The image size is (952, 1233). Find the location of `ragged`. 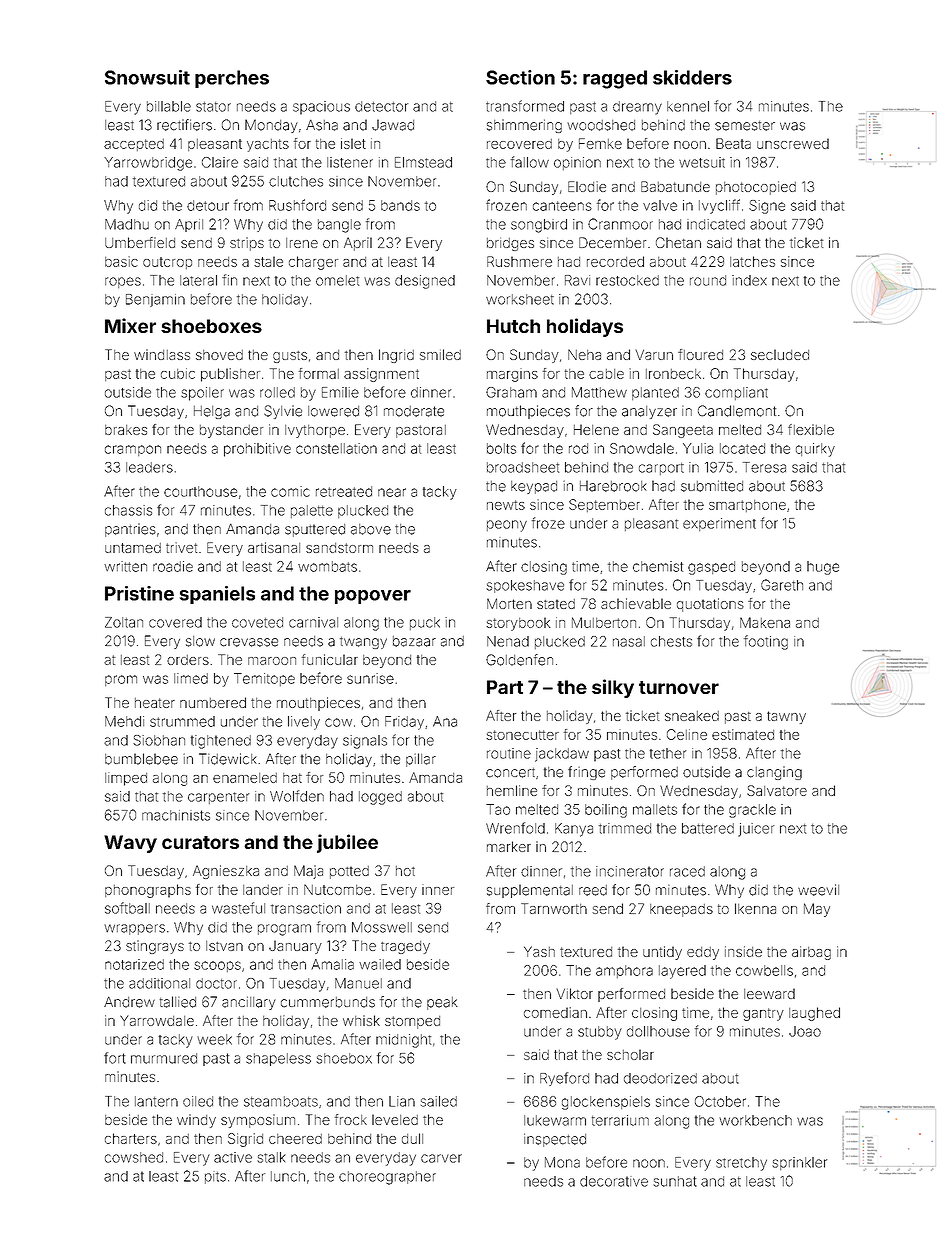

ragged is located at coordinates (615, 79).
